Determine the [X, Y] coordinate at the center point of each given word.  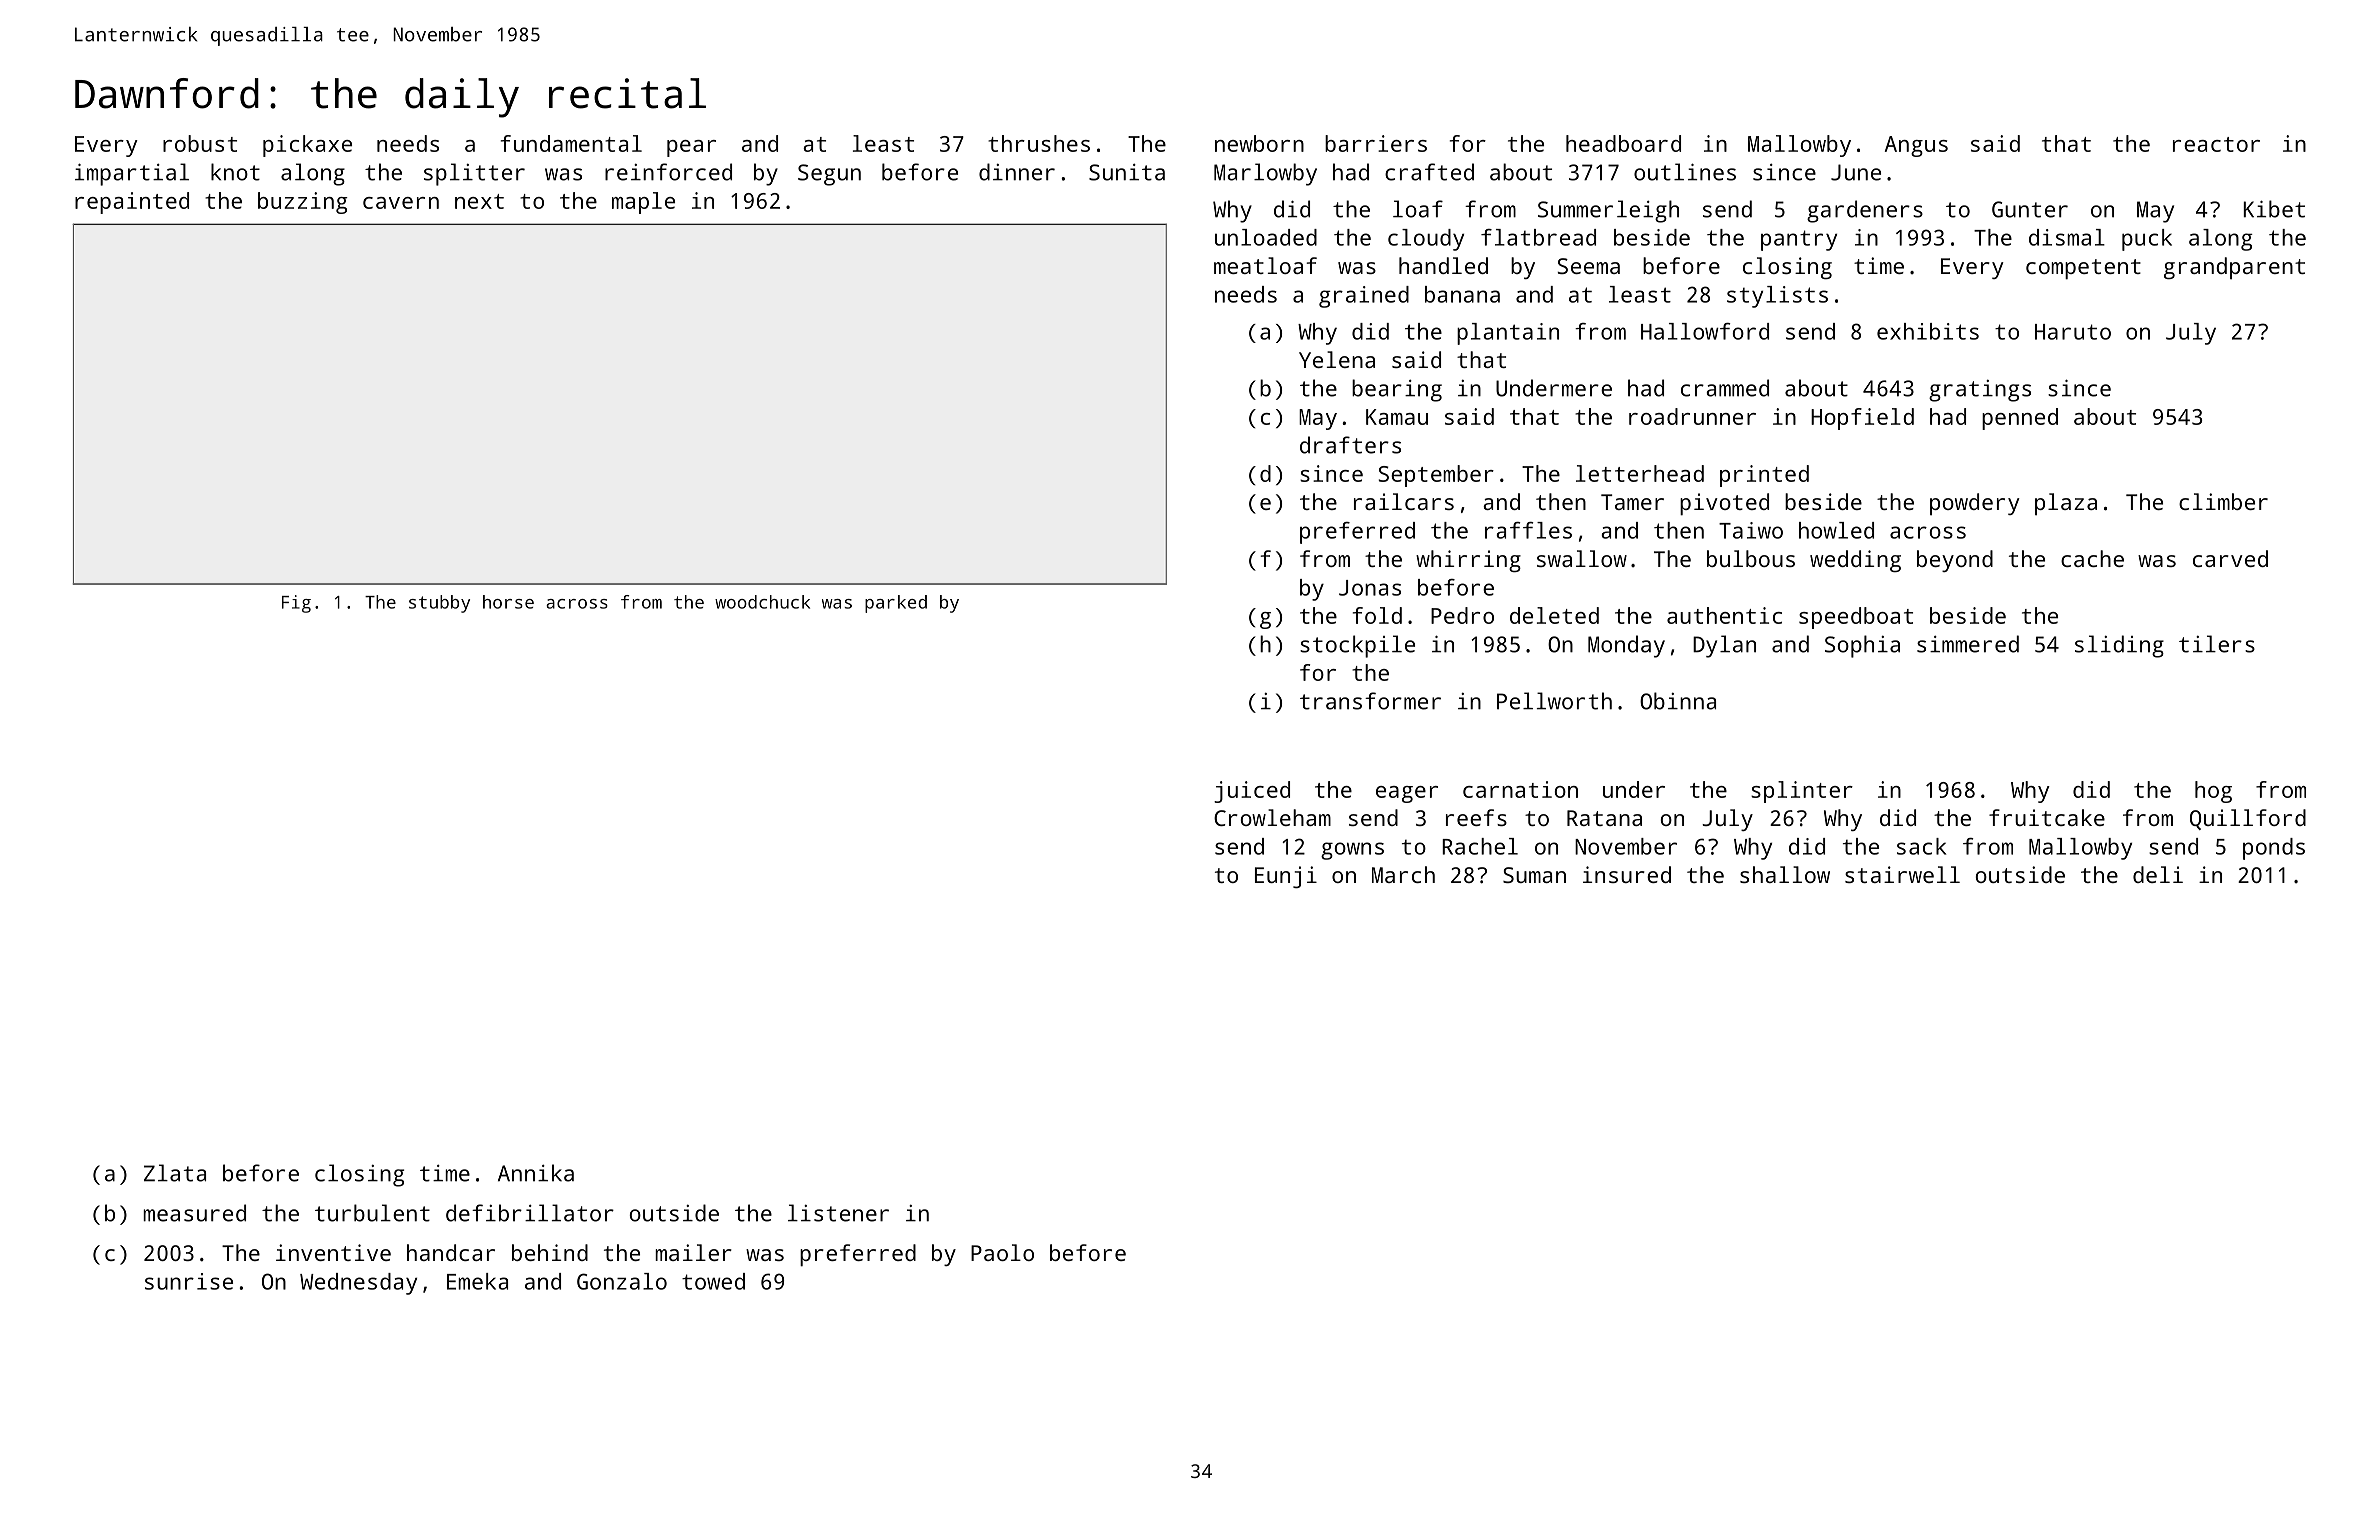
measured [194, 1213]
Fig [296, 604]
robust [200, 143]
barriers [1376, 143]
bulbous [1751, 558]
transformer [1370, 701]
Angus [1916, 146]
